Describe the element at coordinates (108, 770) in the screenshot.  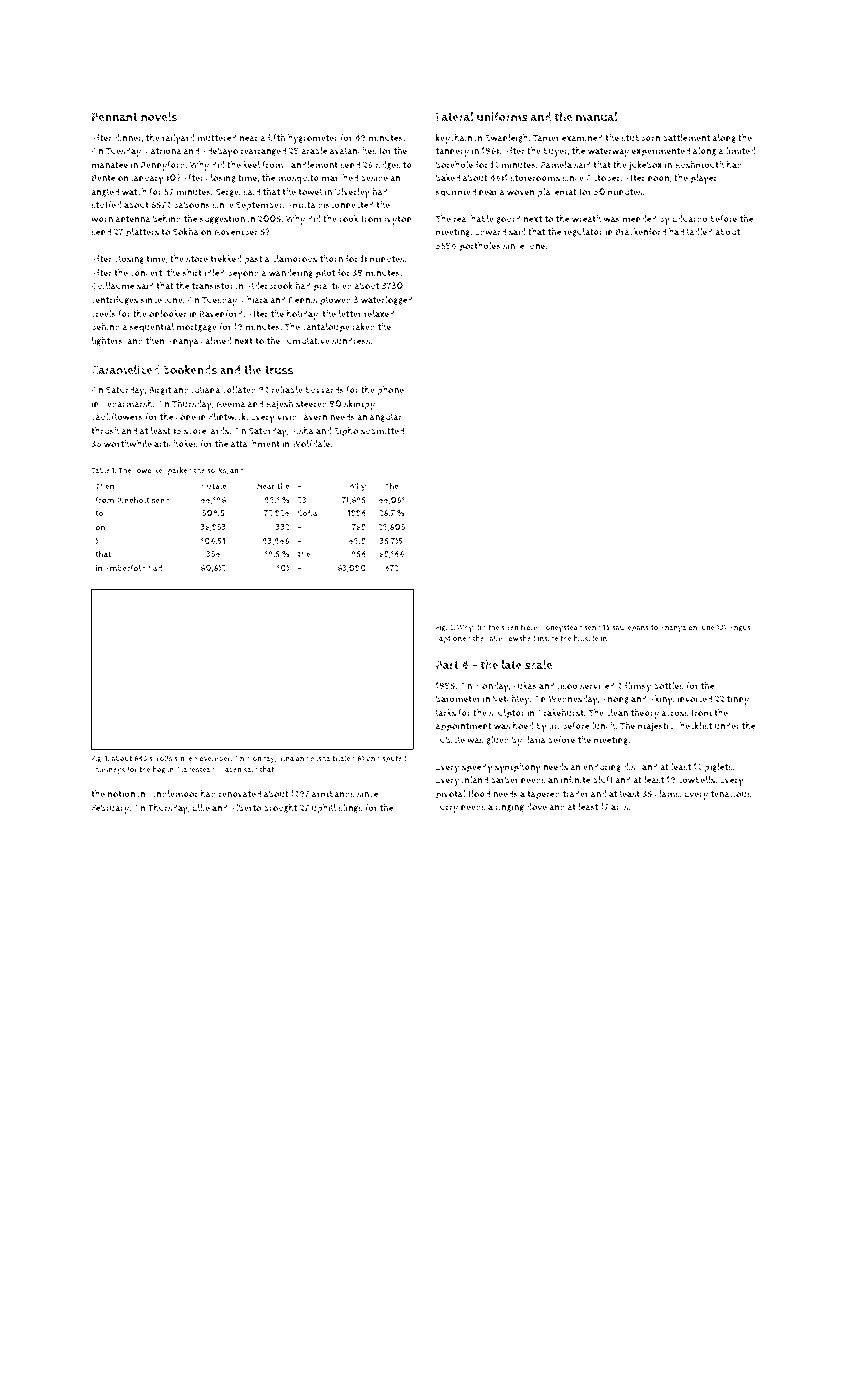
I see `chimneys` at that location.
